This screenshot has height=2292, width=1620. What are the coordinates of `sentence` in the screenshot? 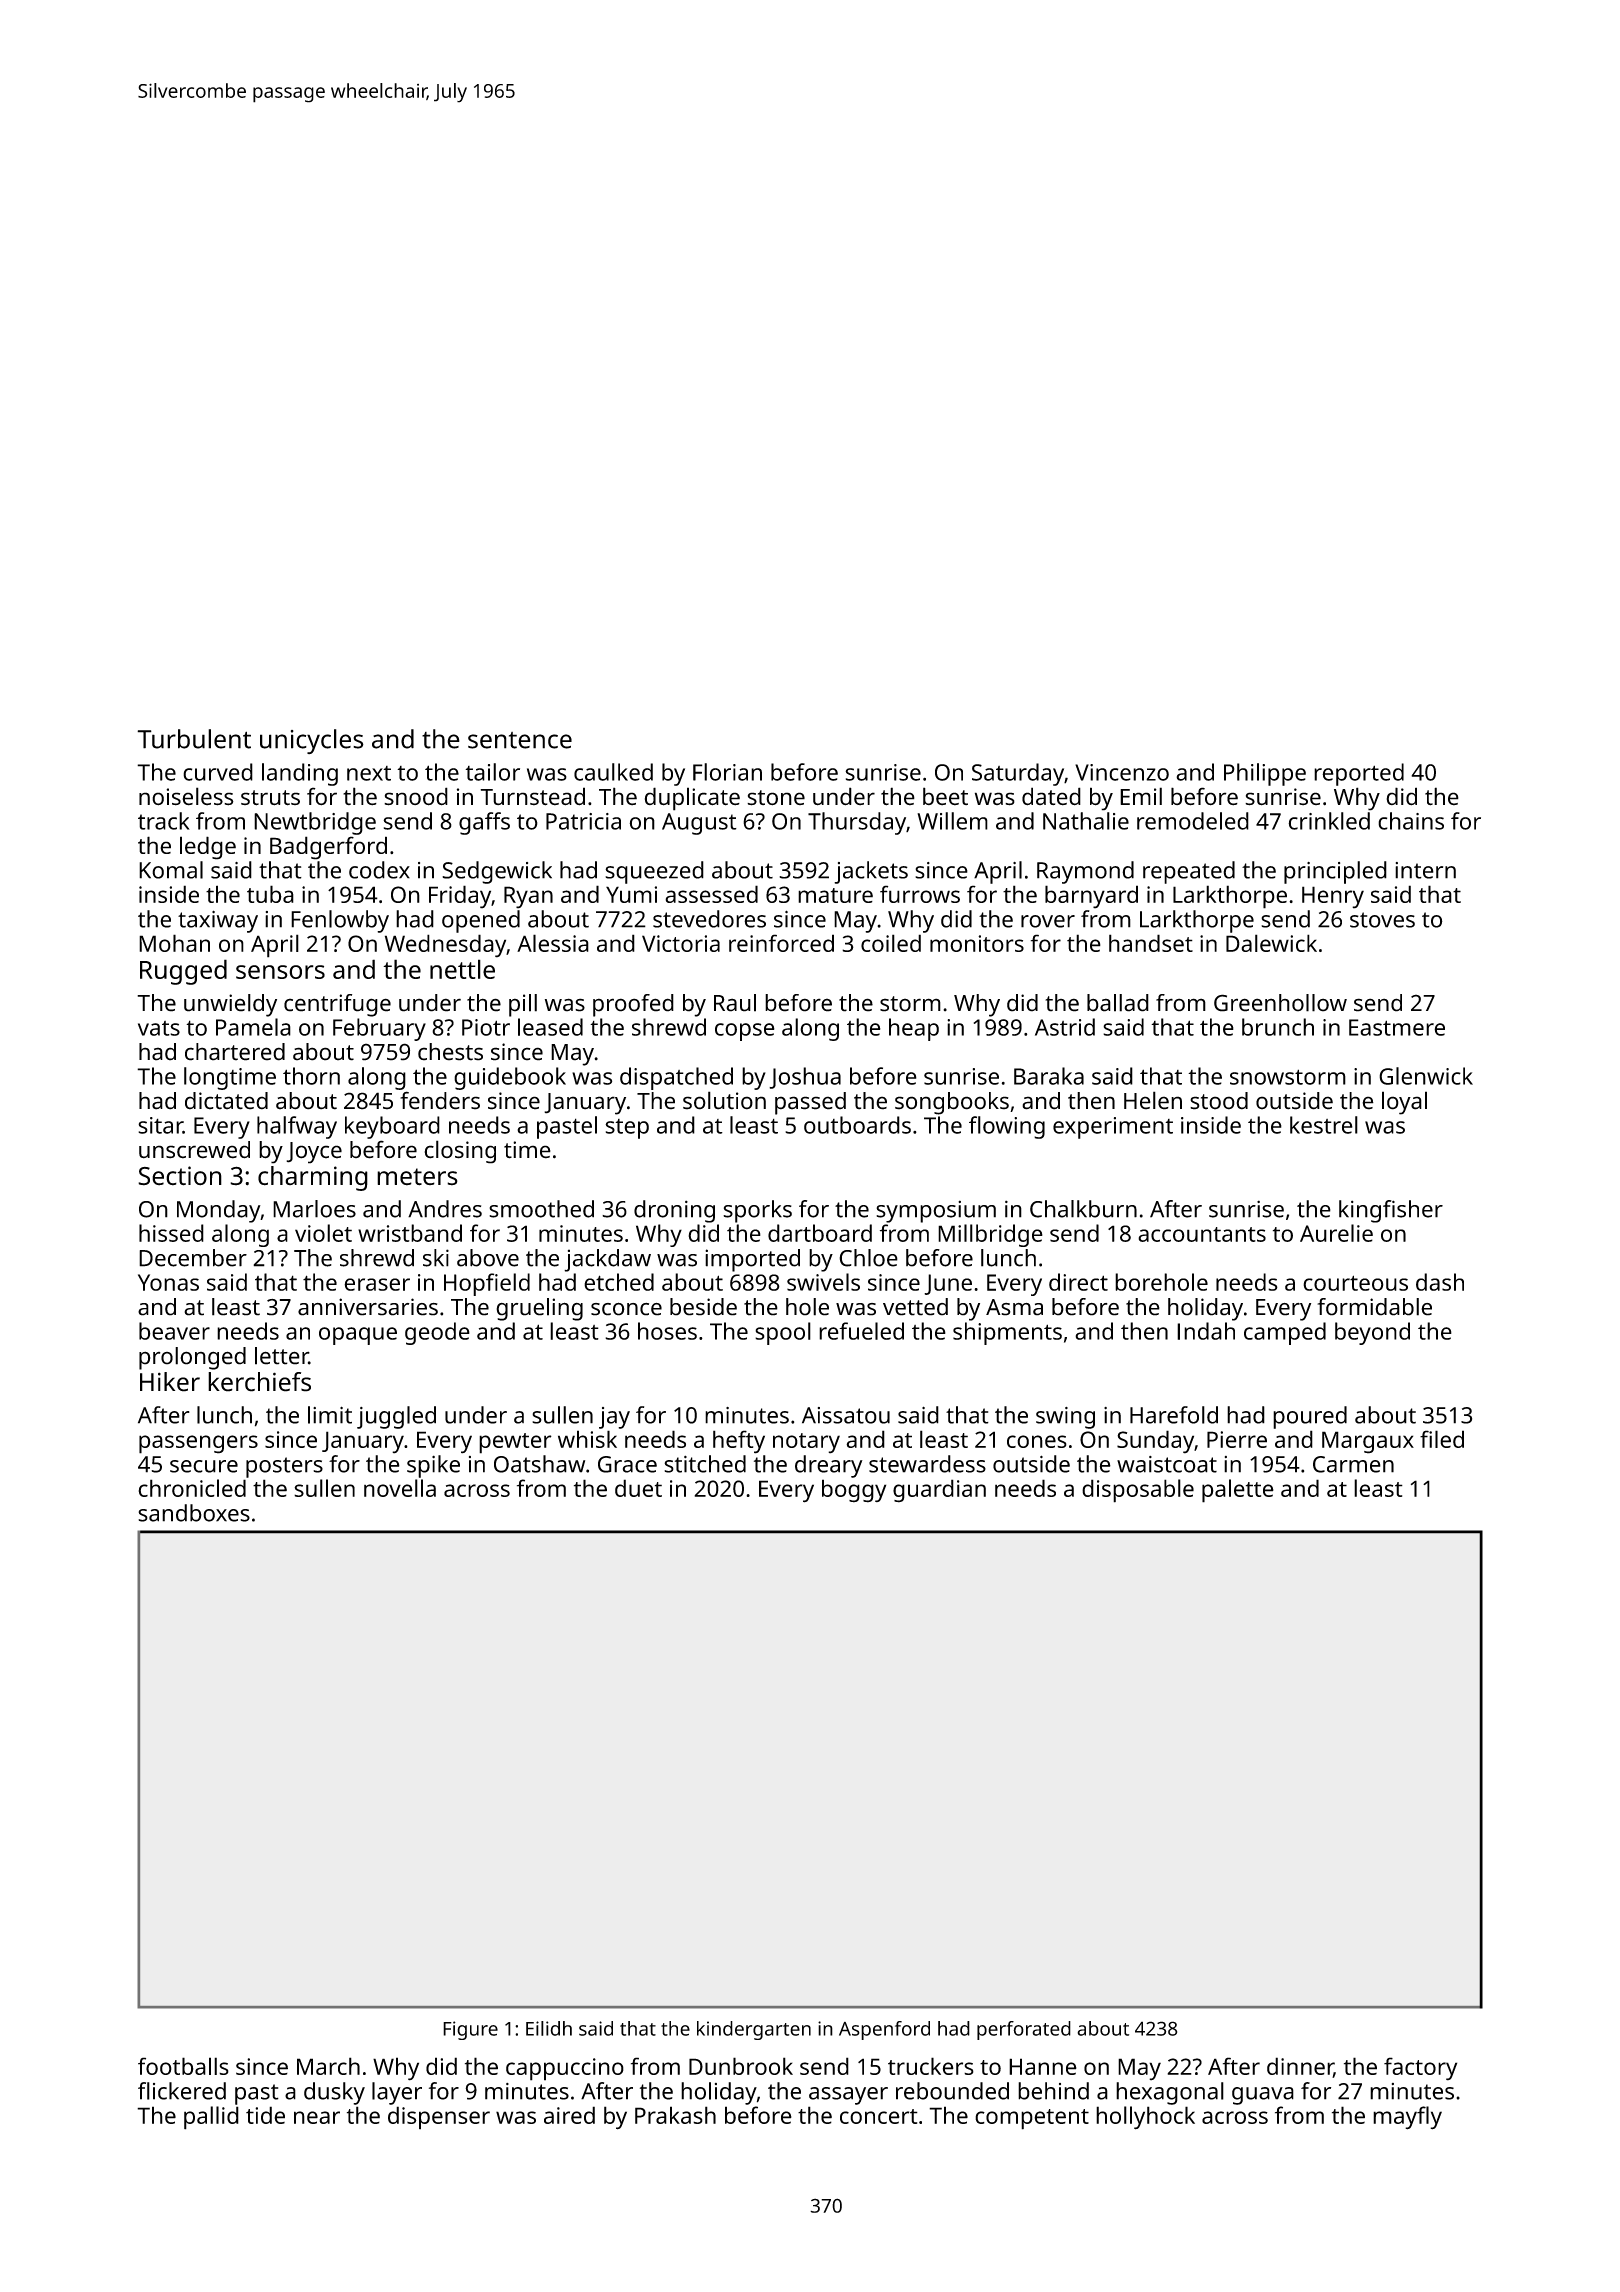 It's located at (520, 740).
